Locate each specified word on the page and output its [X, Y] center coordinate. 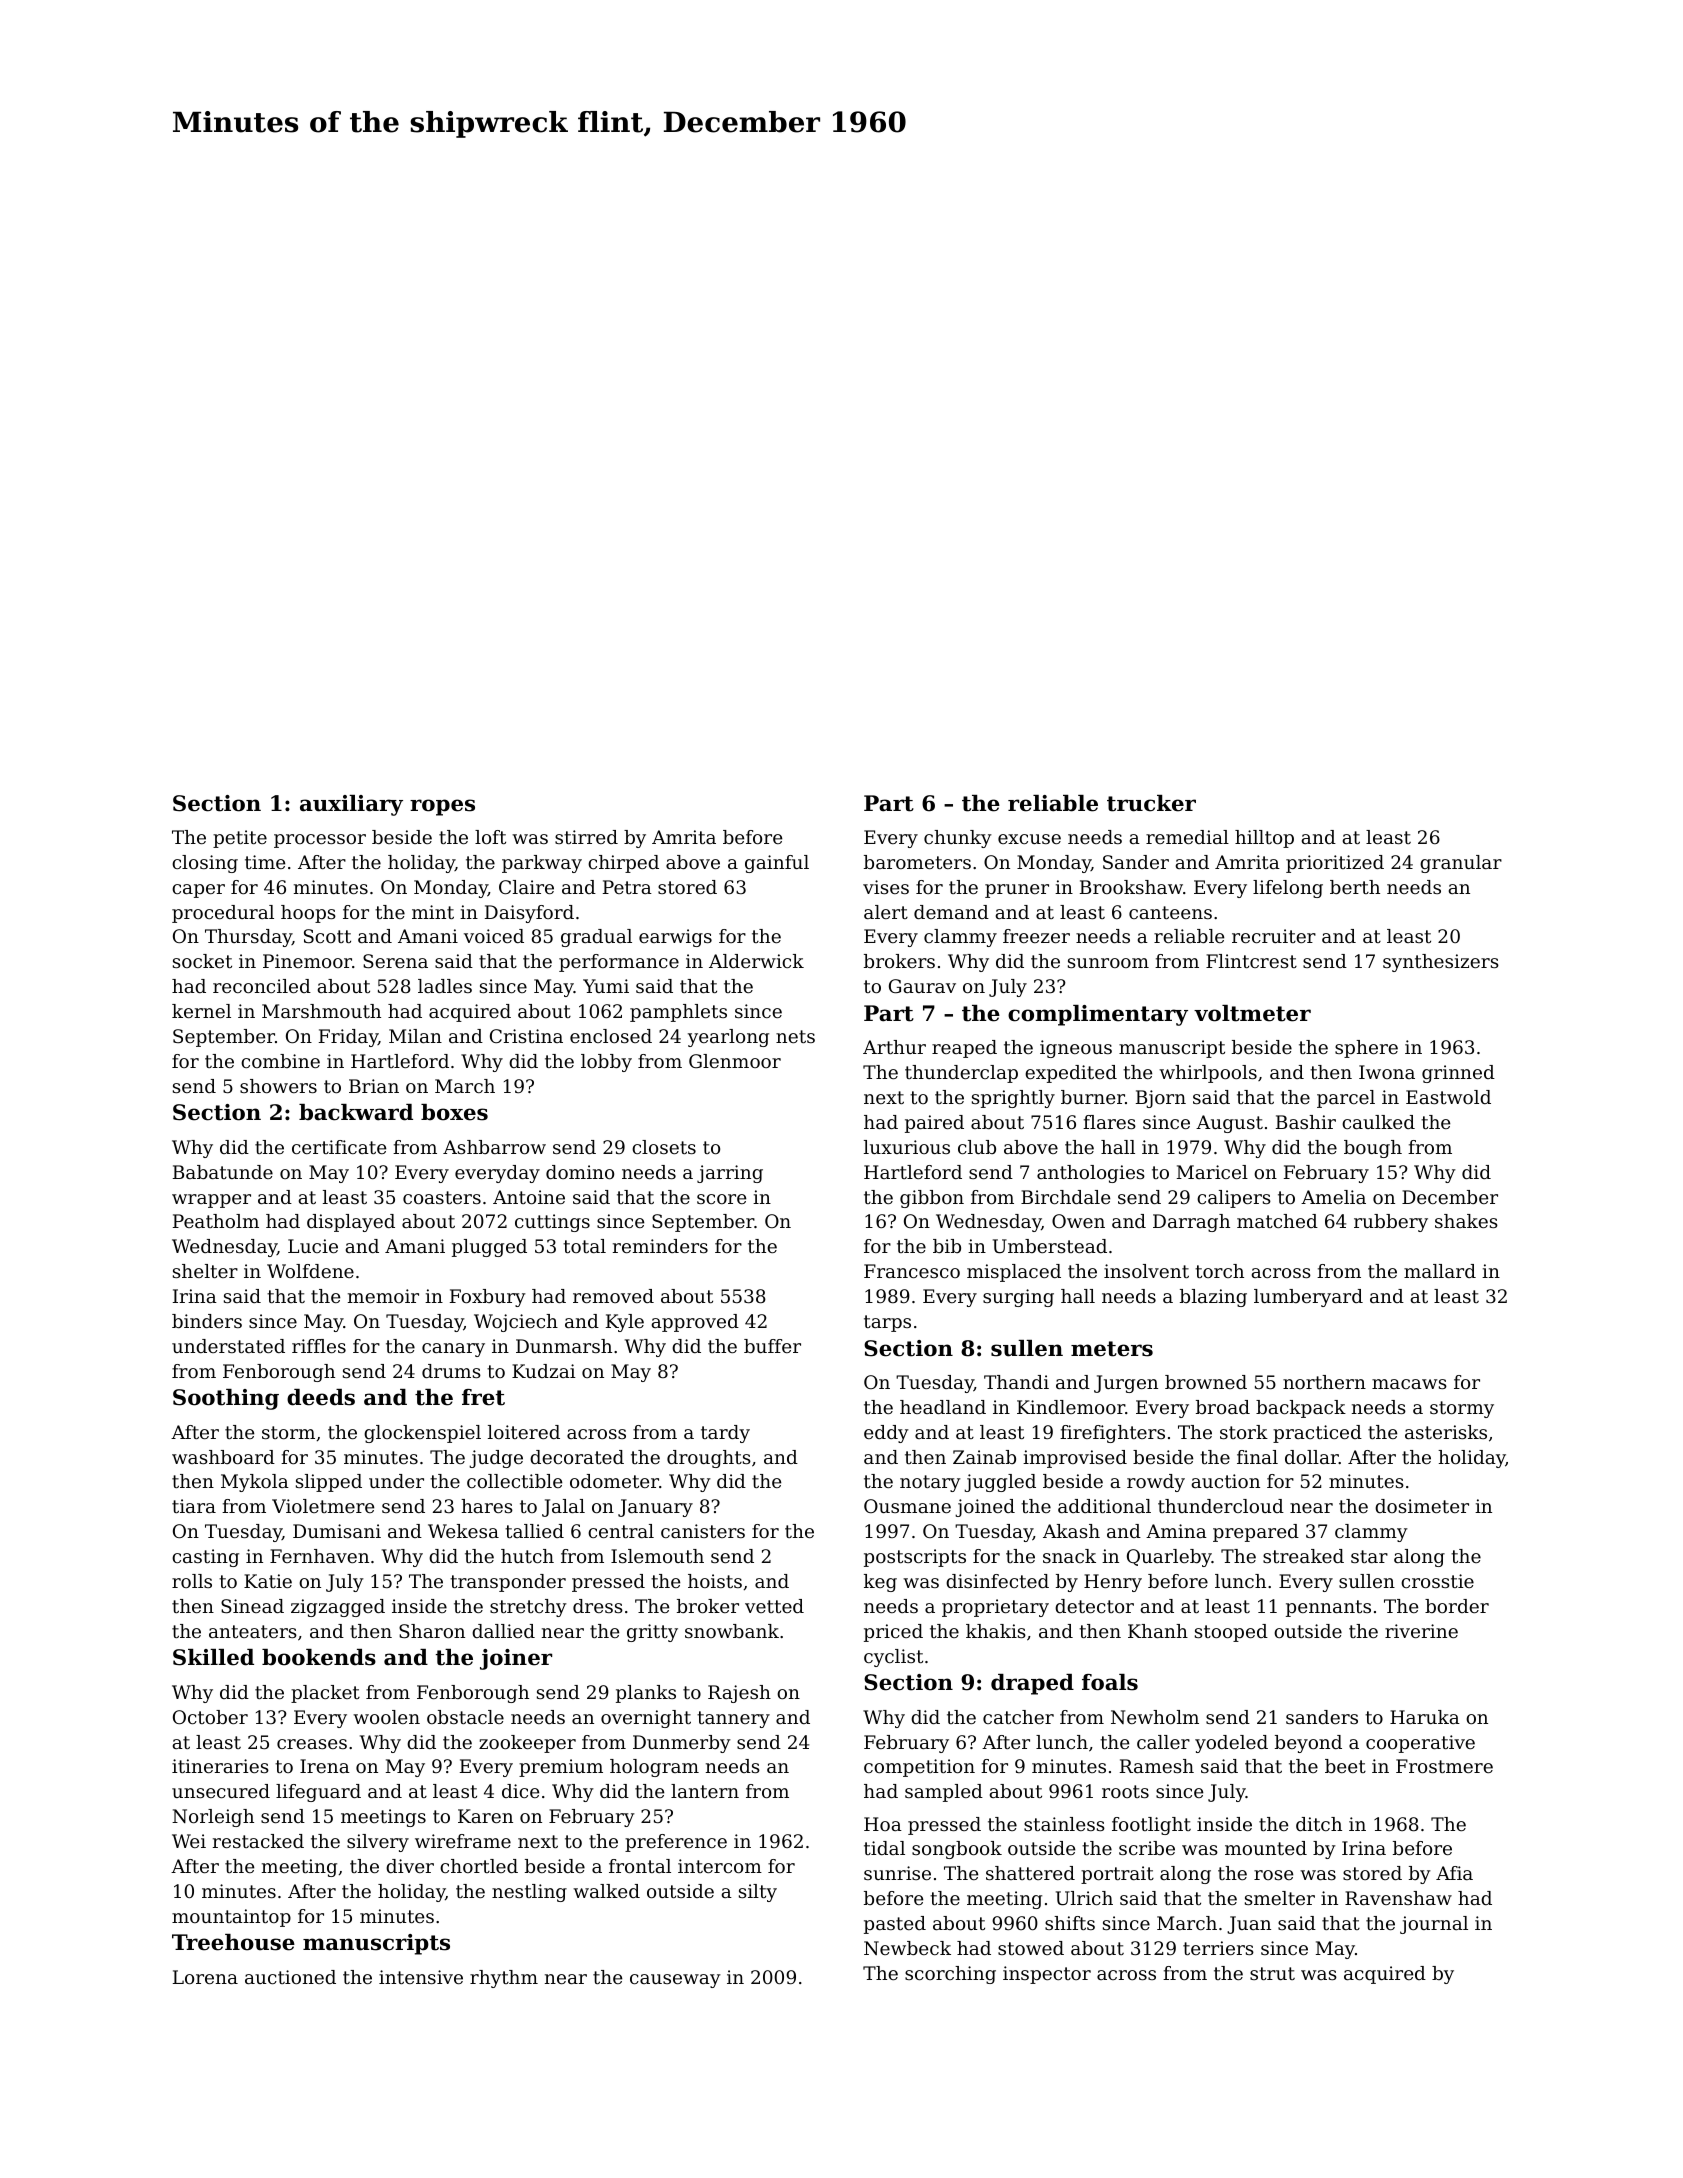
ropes [442, 807]
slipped [329, 1483]
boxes [454, 1112]
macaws [1409, 1384]
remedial [1187, 837]
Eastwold [1448, 1097]
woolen [386, 1717]
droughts [709, 1459]
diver [410, 1866]
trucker [1151, 803]
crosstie [1437, 1581]
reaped [964, 1049]
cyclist [893, 1658]
